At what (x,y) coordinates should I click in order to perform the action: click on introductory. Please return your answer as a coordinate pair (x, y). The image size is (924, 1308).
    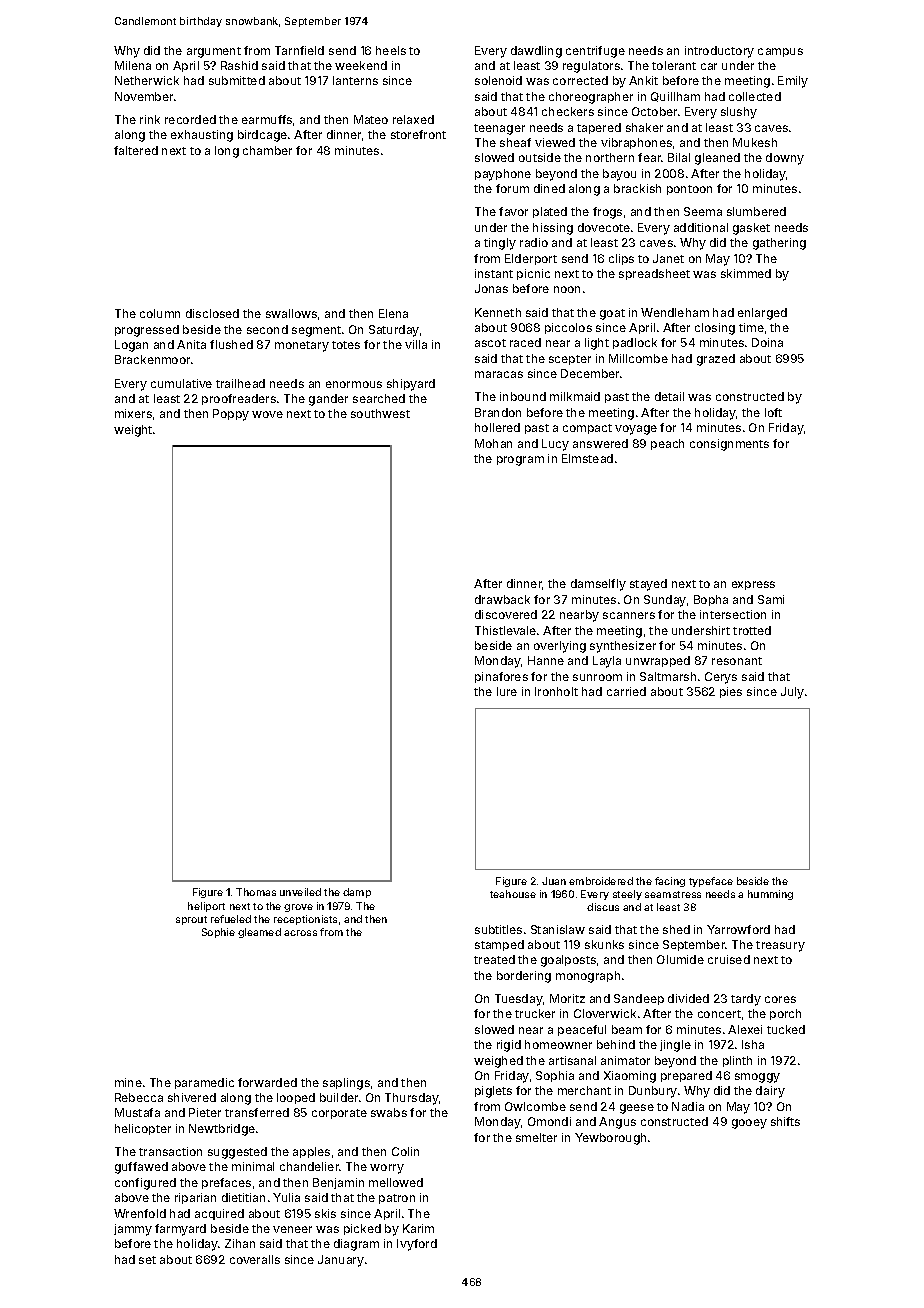
    Looking at the image, I should click on (719, 52).
